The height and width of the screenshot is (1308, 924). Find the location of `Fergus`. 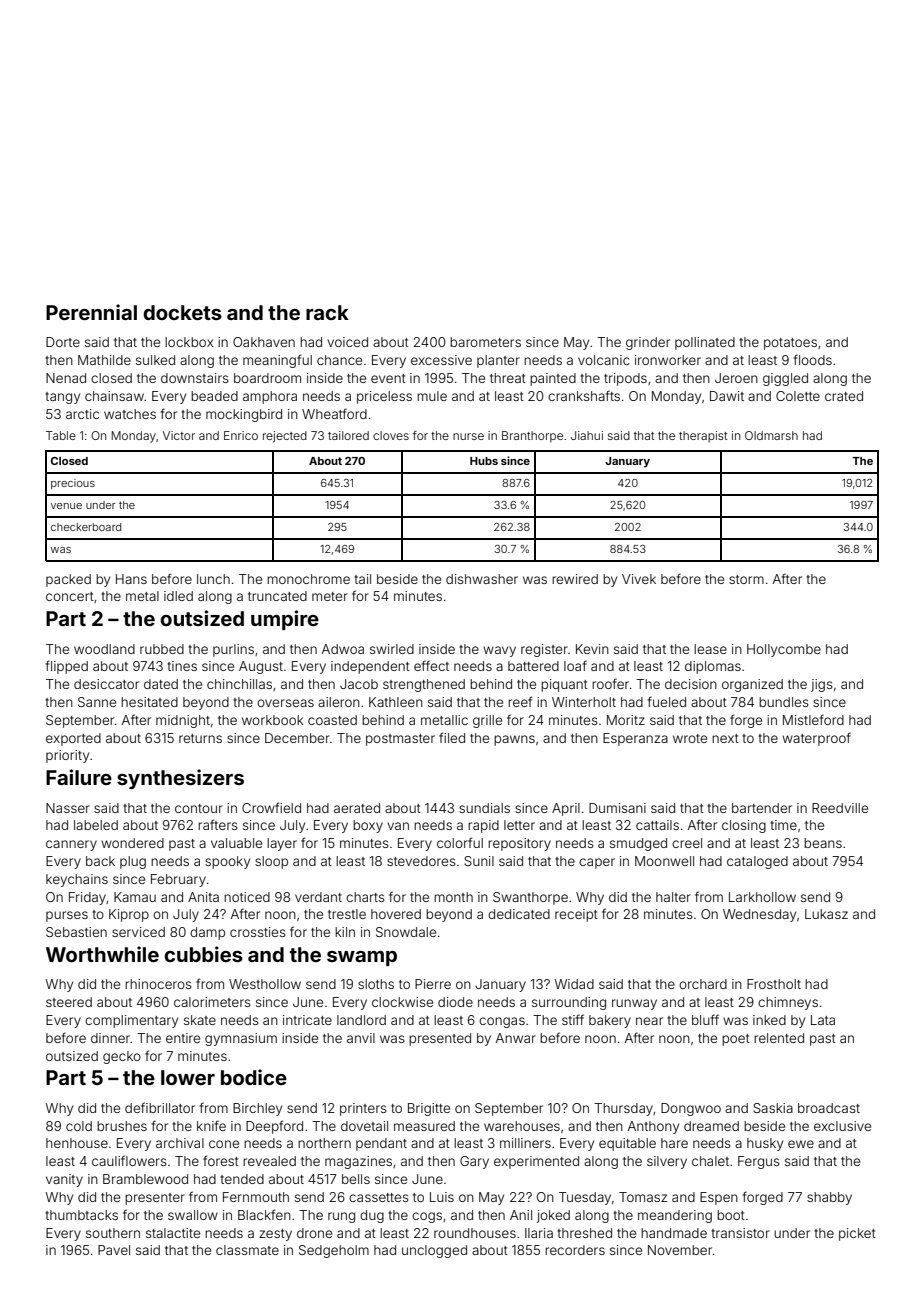

Fergus is located at coordinates (759, 1162).
